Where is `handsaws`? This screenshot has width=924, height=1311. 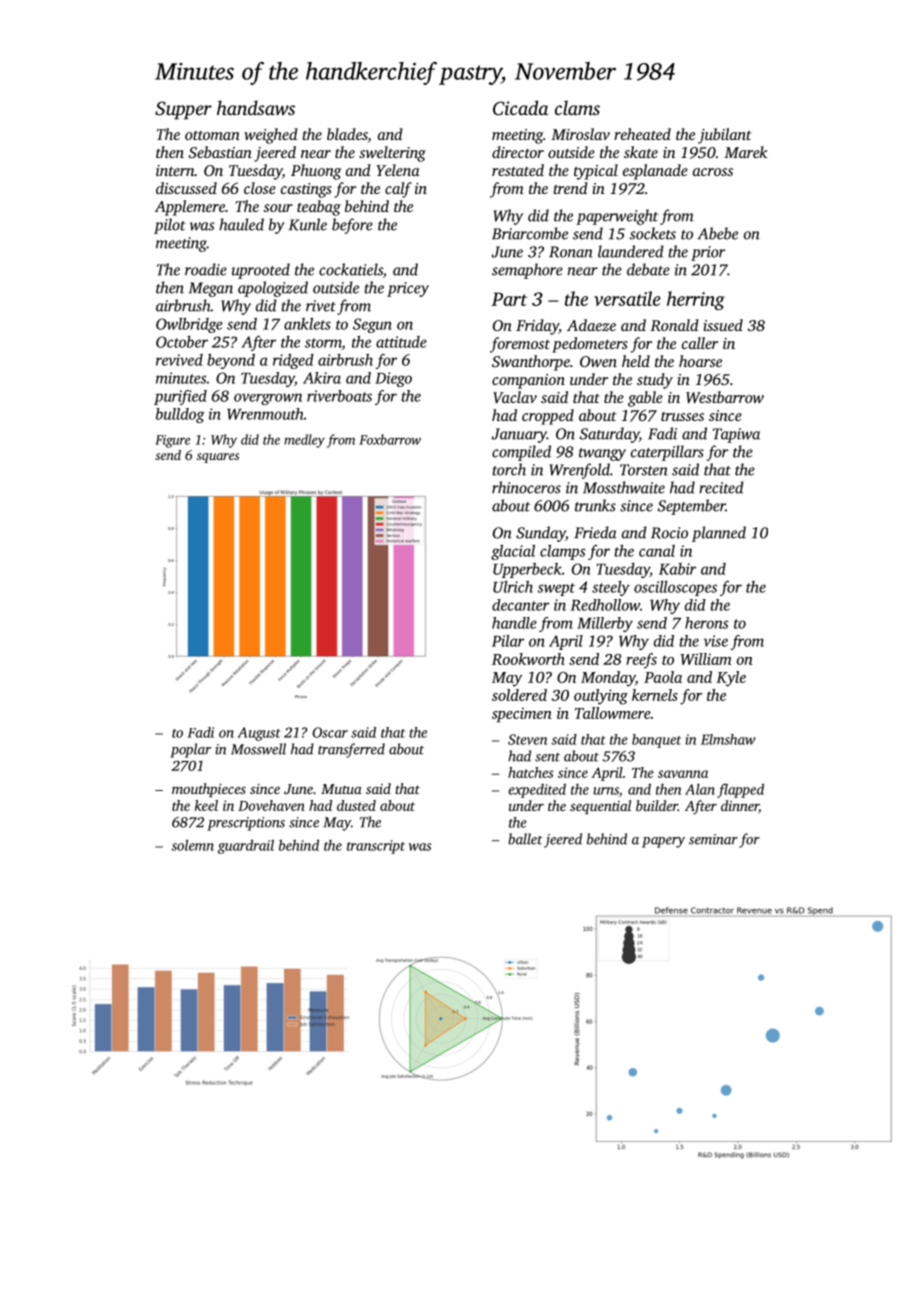 handsaws is located at coordinates (256, 107).
